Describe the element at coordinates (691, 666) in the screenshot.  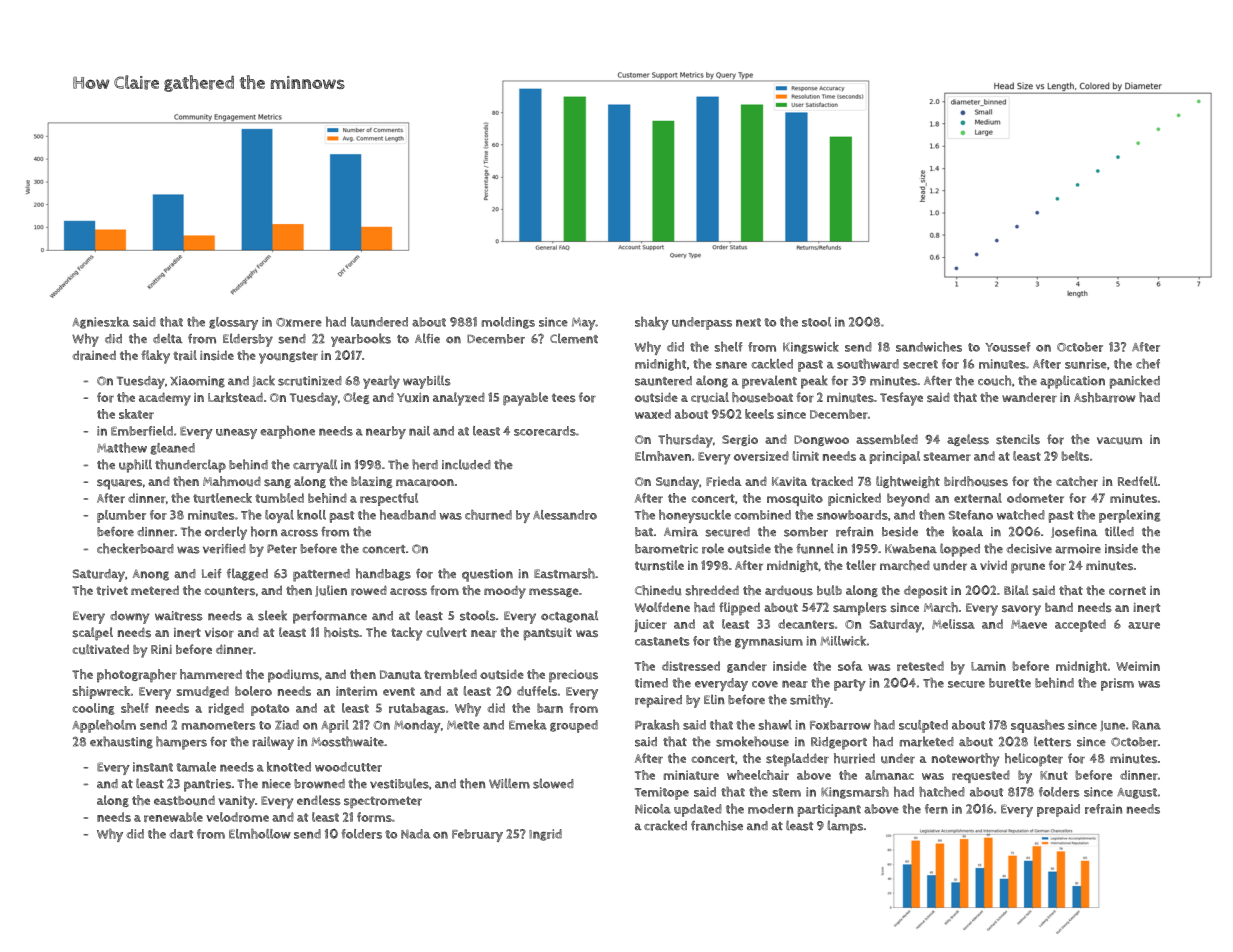
I see `distressed` at that location.
